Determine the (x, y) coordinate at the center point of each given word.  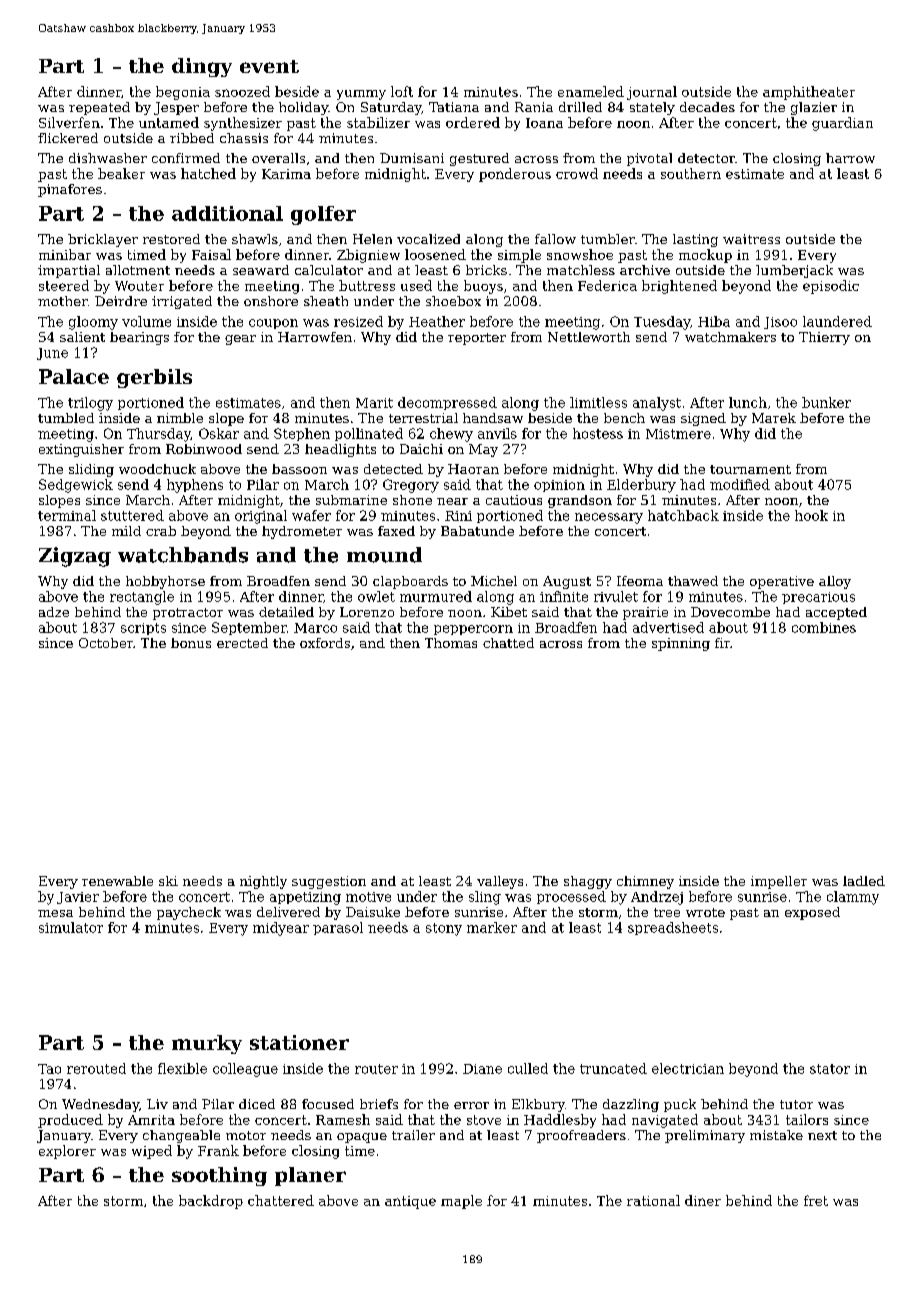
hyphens (195, 486)
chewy (451, 435)
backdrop (211, 1202)
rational (653, 1200)
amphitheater (809, 93)
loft (402, 91)
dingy (202, 67)
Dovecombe (730, 612)
